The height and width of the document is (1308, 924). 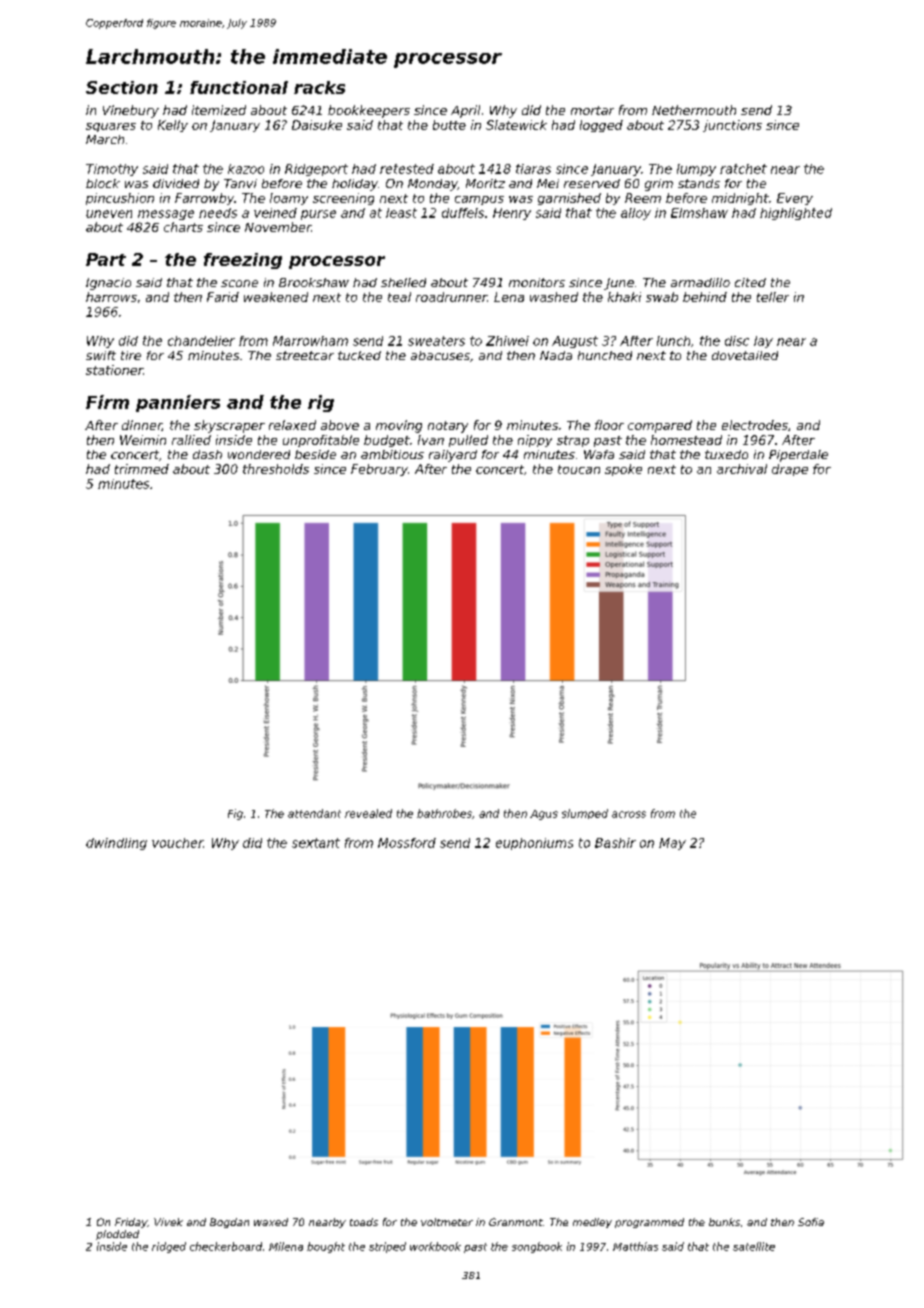 I want to click on plodded, so click(x=117, y=1235).
